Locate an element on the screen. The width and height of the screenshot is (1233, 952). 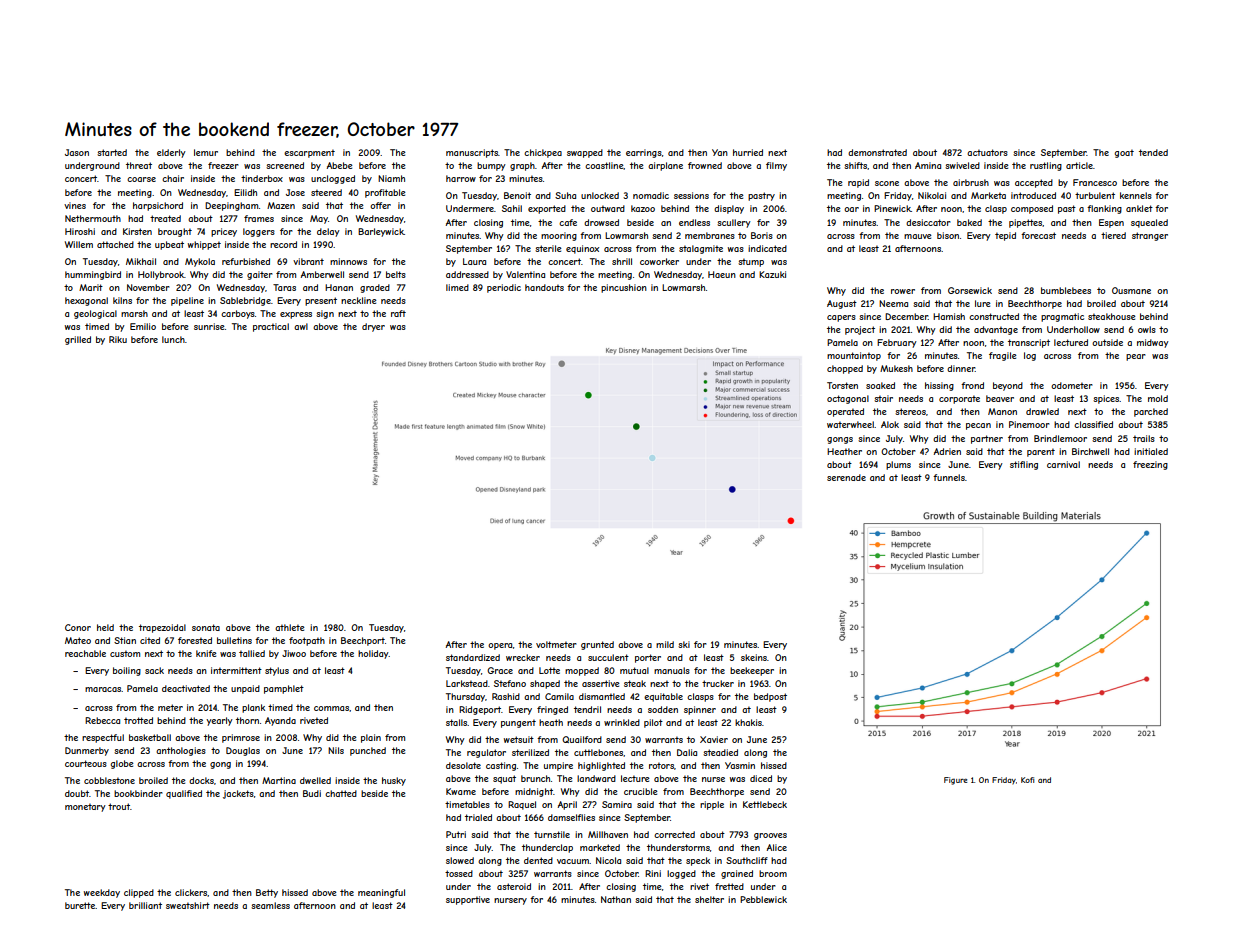
squealed is located at coordinates (1149, 223).
